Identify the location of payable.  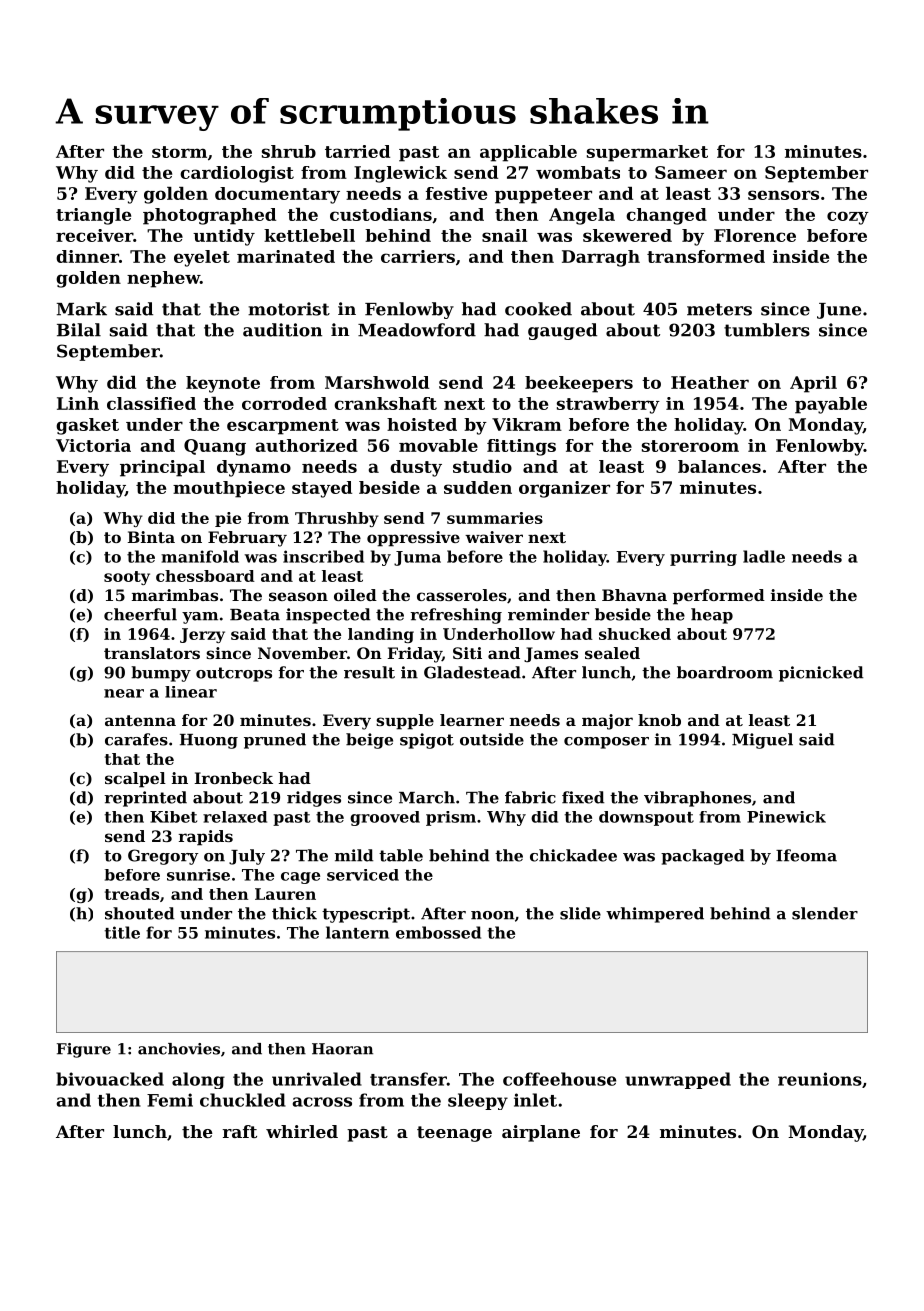
(831, 405).
